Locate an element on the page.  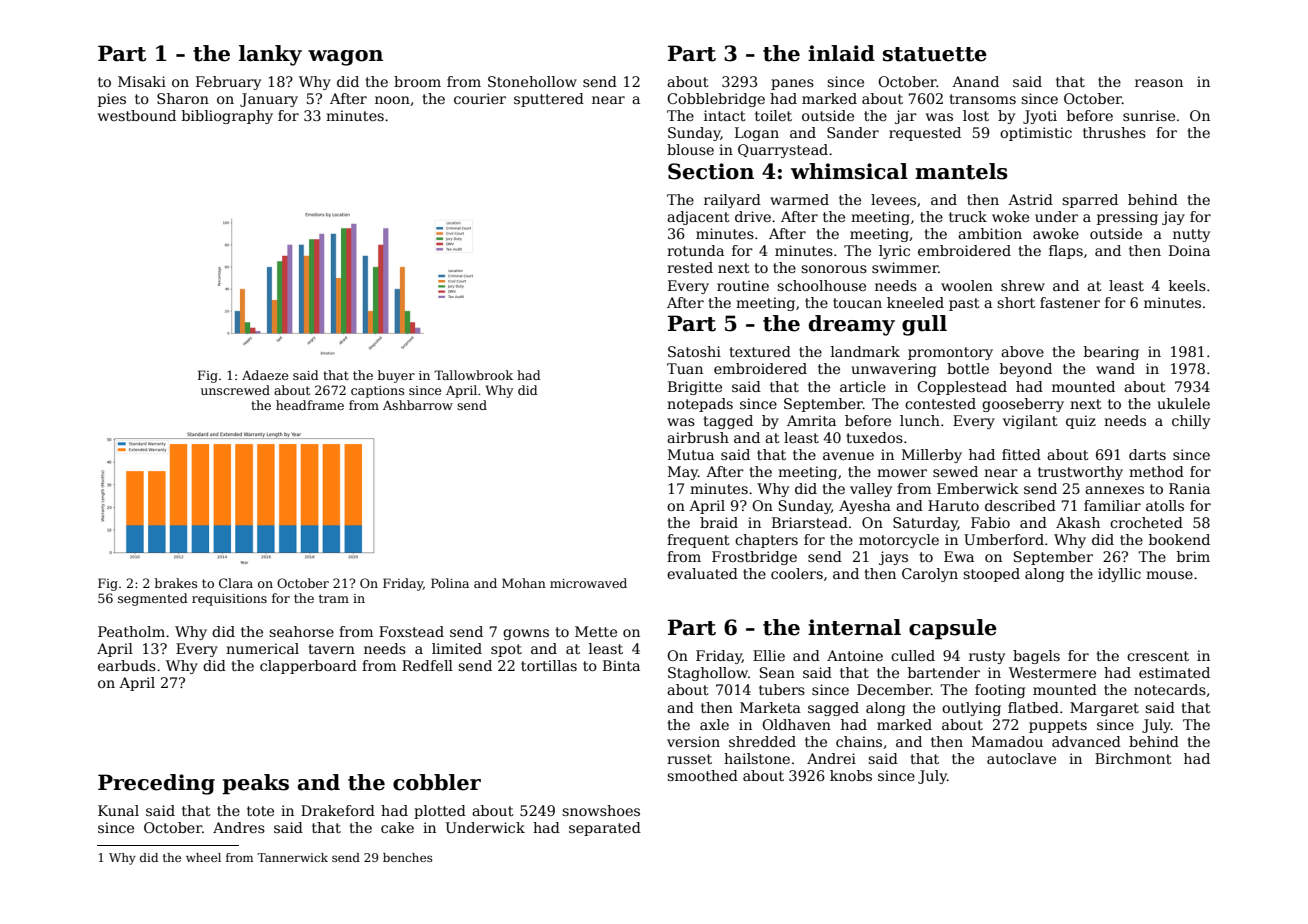
unscrewed is located at coordinates (235, 390).
